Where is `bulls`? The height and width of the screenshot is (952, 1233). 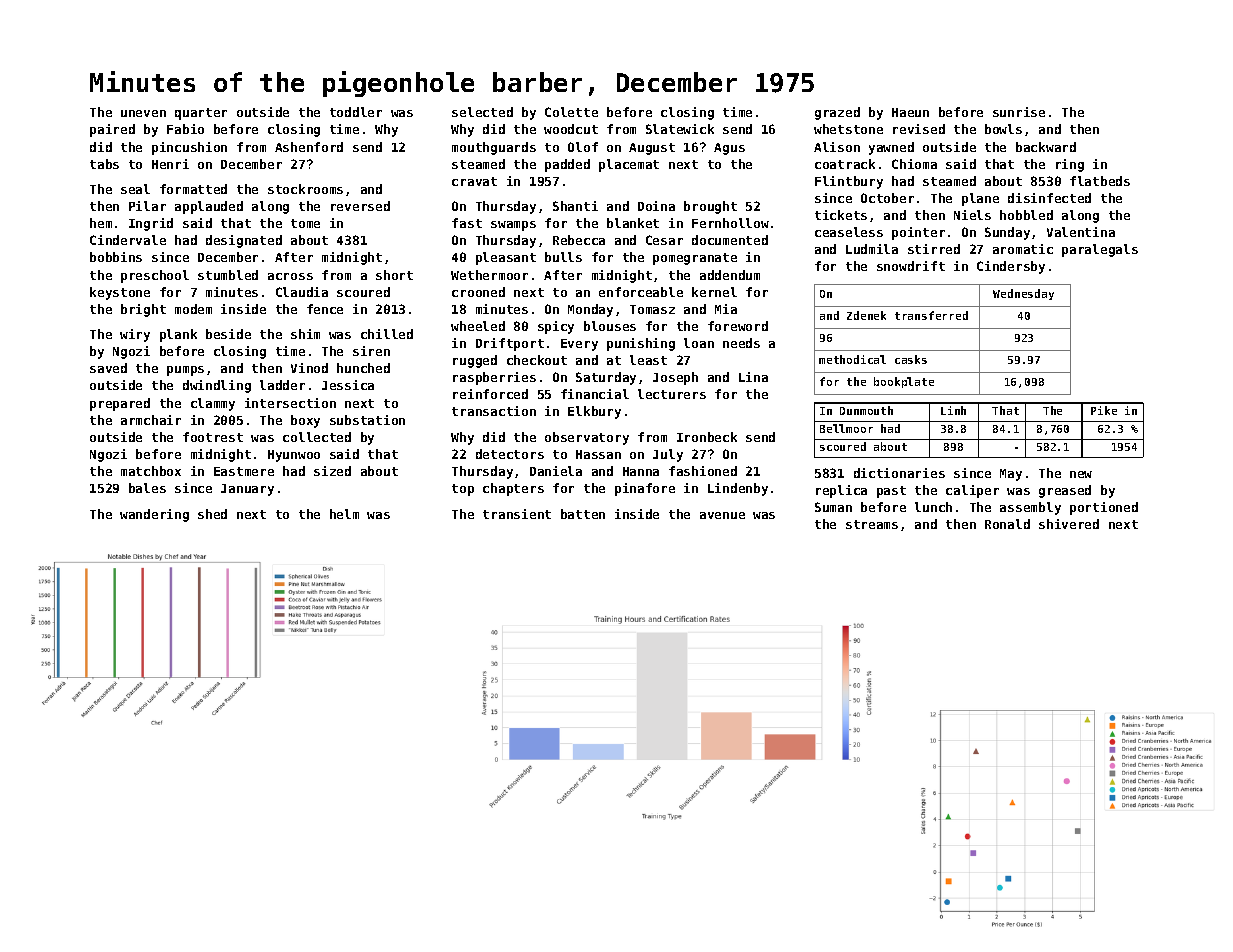
bulls is located at coordinates (563, 257).
